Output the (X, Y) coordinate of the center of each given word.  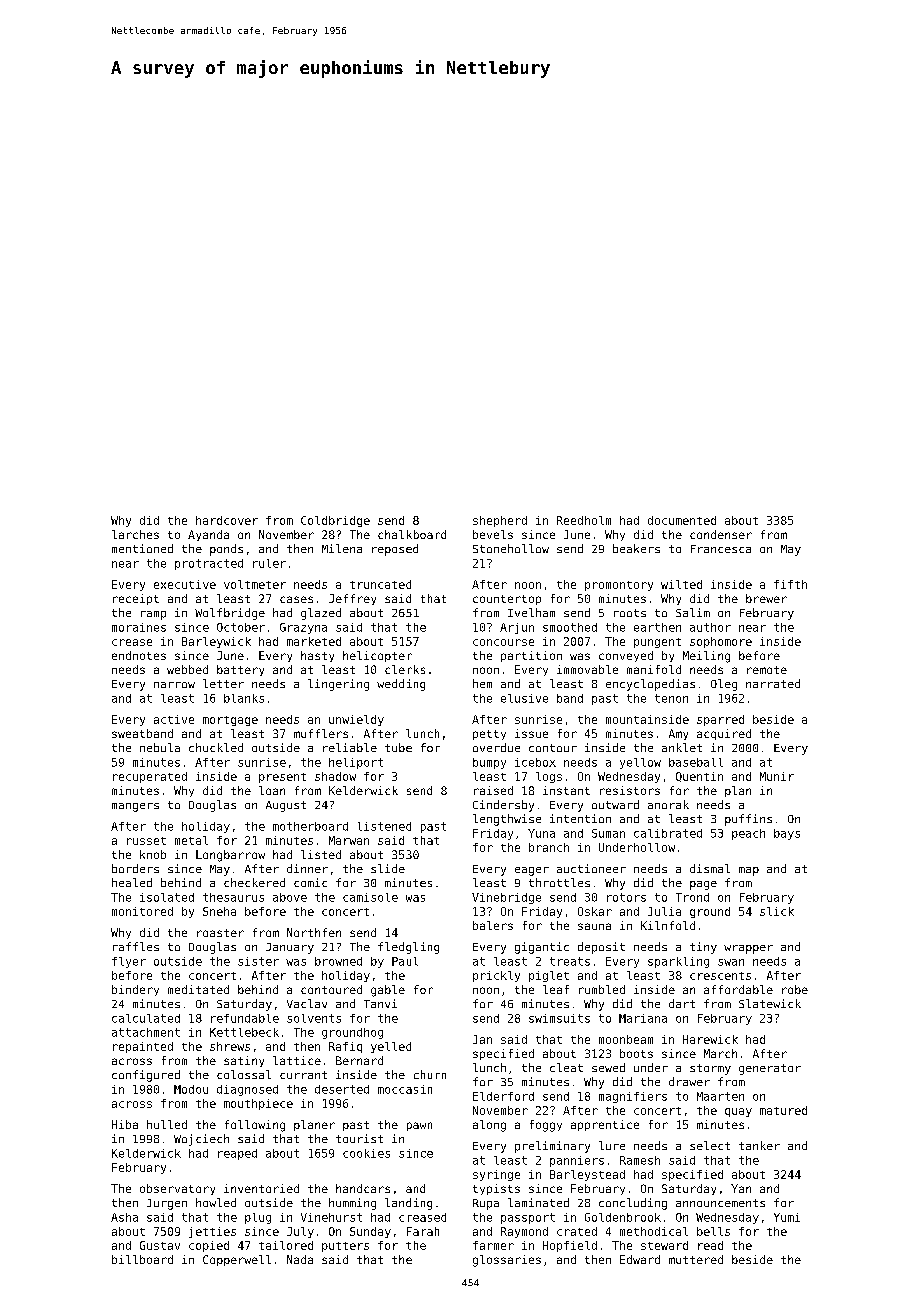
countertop (507, 600)
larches (135, 534)
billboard (142, 1259)
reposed (395, 550)
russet (146, 841)
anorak (668, 804)
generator (770, 1069)
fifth (790, 584)
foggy (546, 1126)
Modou (191, 1089)
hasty (317, 656)
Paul (405, 961)
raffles (136, 946)
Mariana (643, 1018)
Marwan (349, 840)
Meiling (706, 657)
